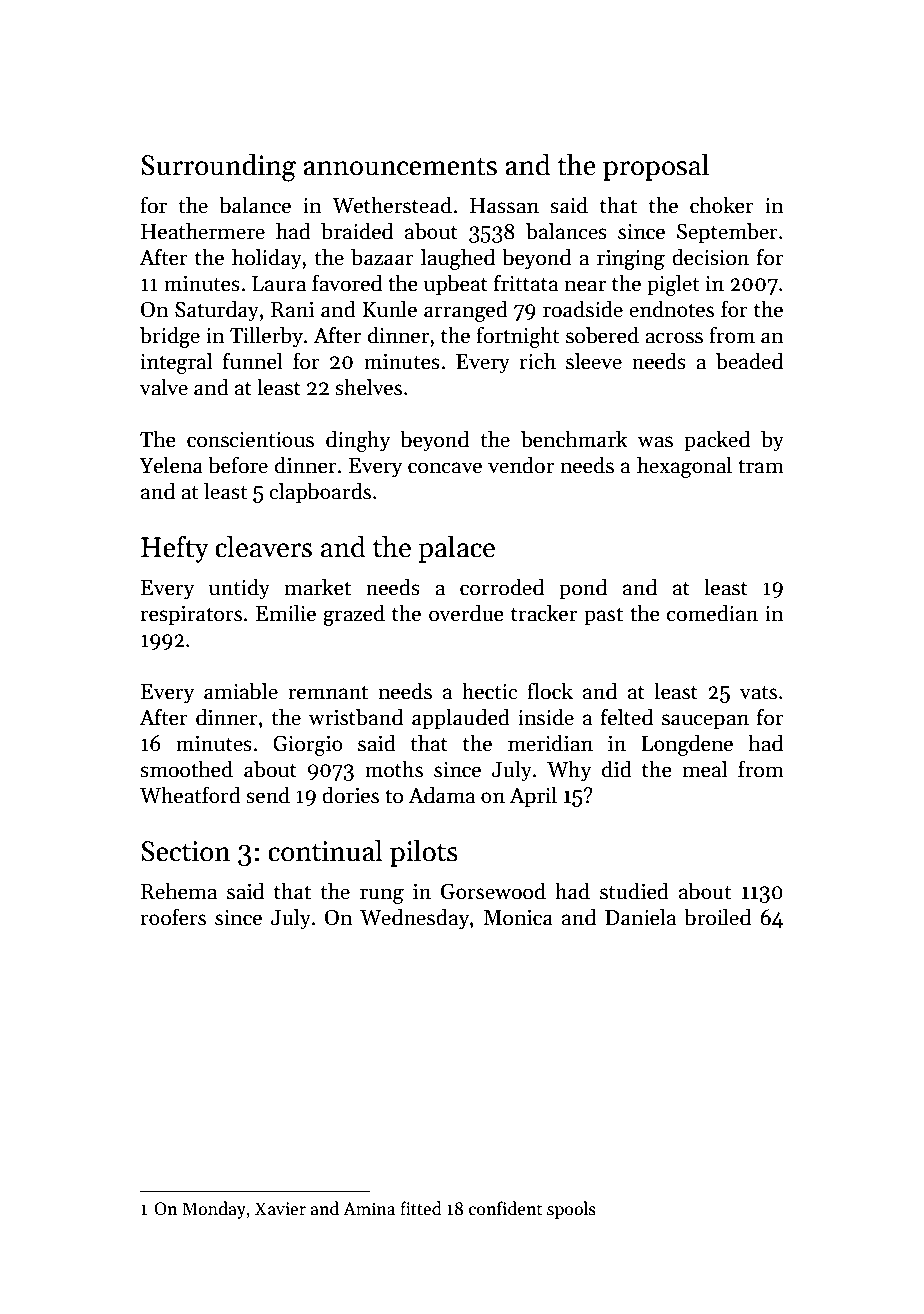 Image resolution: width=924 pixels, height=1314 pixels. What do you see at coordinates (505, 1208) in the page?
I see `confident` at bounding box center [505, 1208].
